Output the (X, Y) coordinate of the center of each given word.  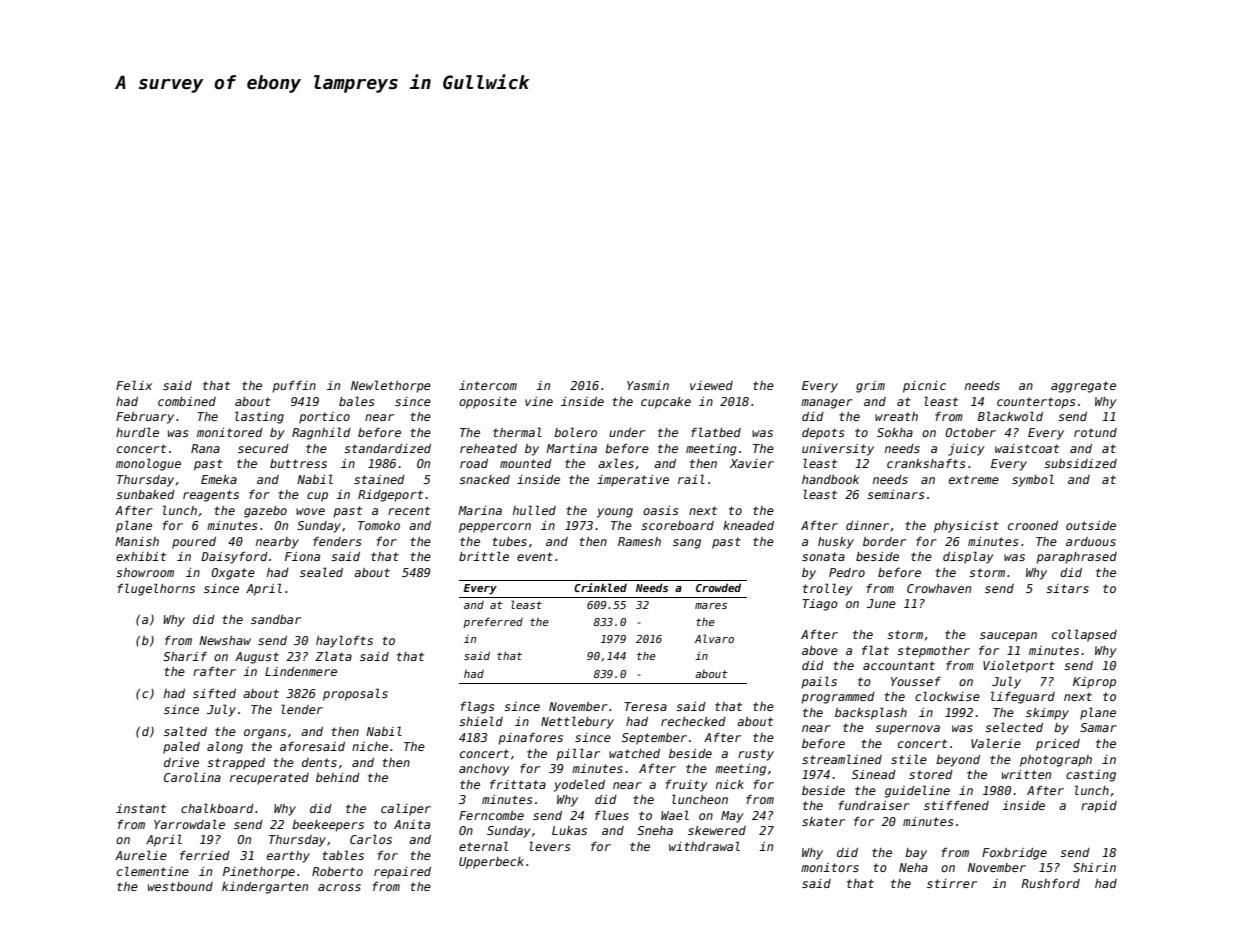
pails (819, 682)
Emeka (219, 479)
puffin (294, 386)
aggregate (1083, 387)
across (339, 887)
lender (302, 709)
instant (141, 808)
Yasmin (648, 385)
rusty (756, 755)
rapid (1099, 807)
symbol (1033, 480)
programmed (838, 698)
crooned (1033, 525)
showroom (145, 572)
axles (616, 463)
